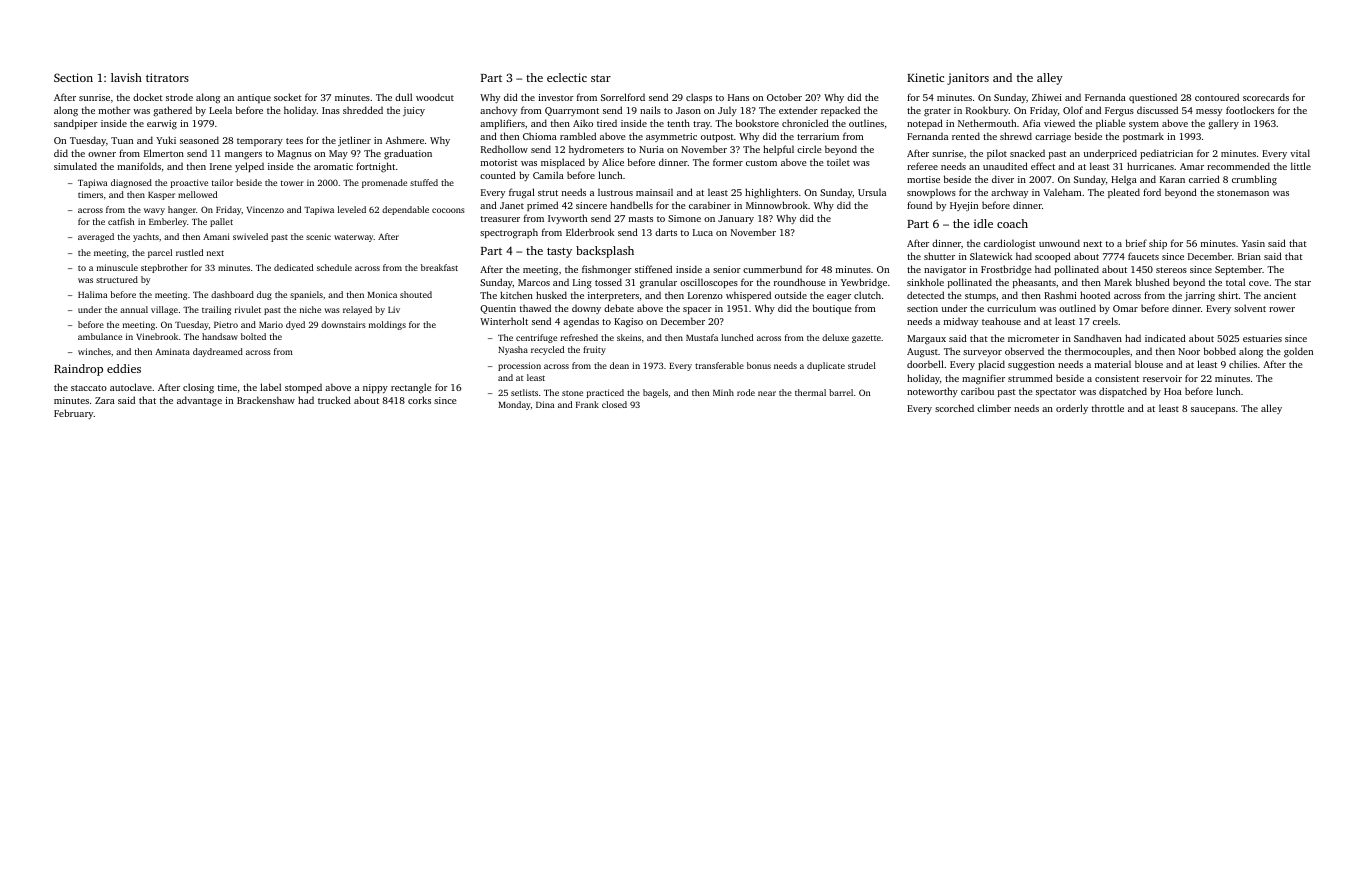 The height and width of the screenshot is (887, 1372). What do you see at coordinates (74, 414) in the screenshot?
I see `February` at bounding box center [74, 414].
